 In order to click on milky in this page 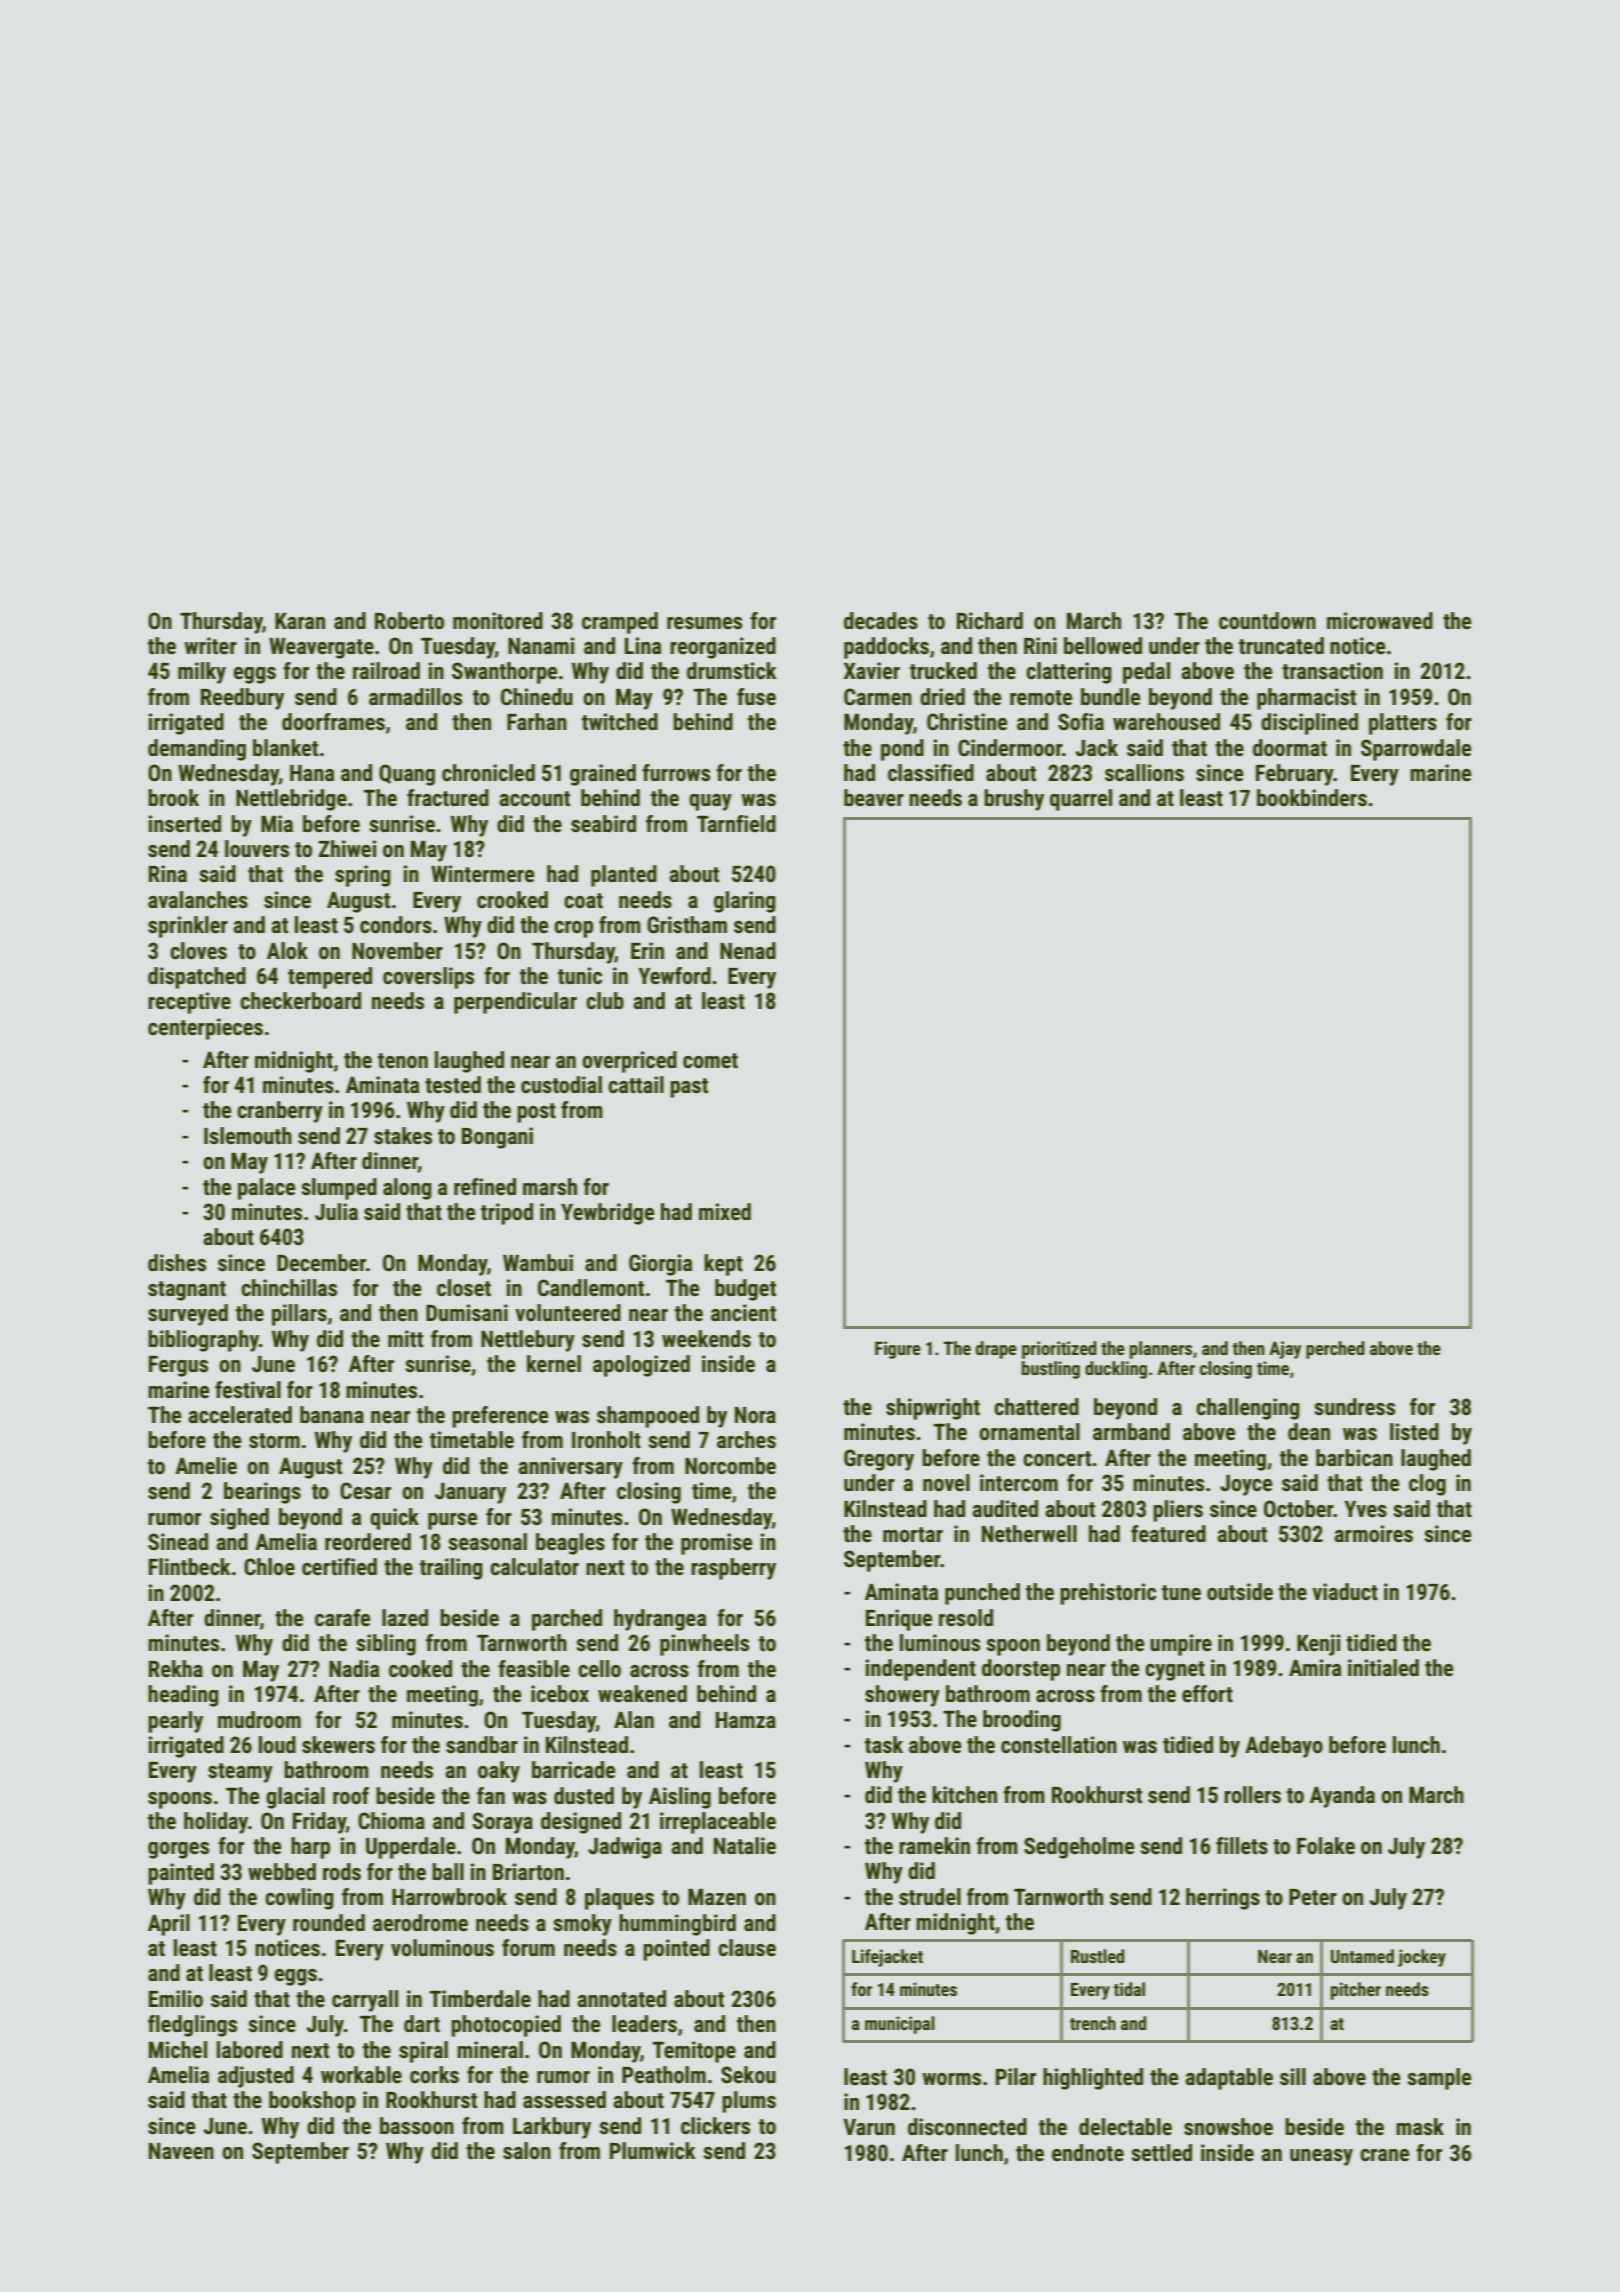, I will do `click(202, 673)`.
